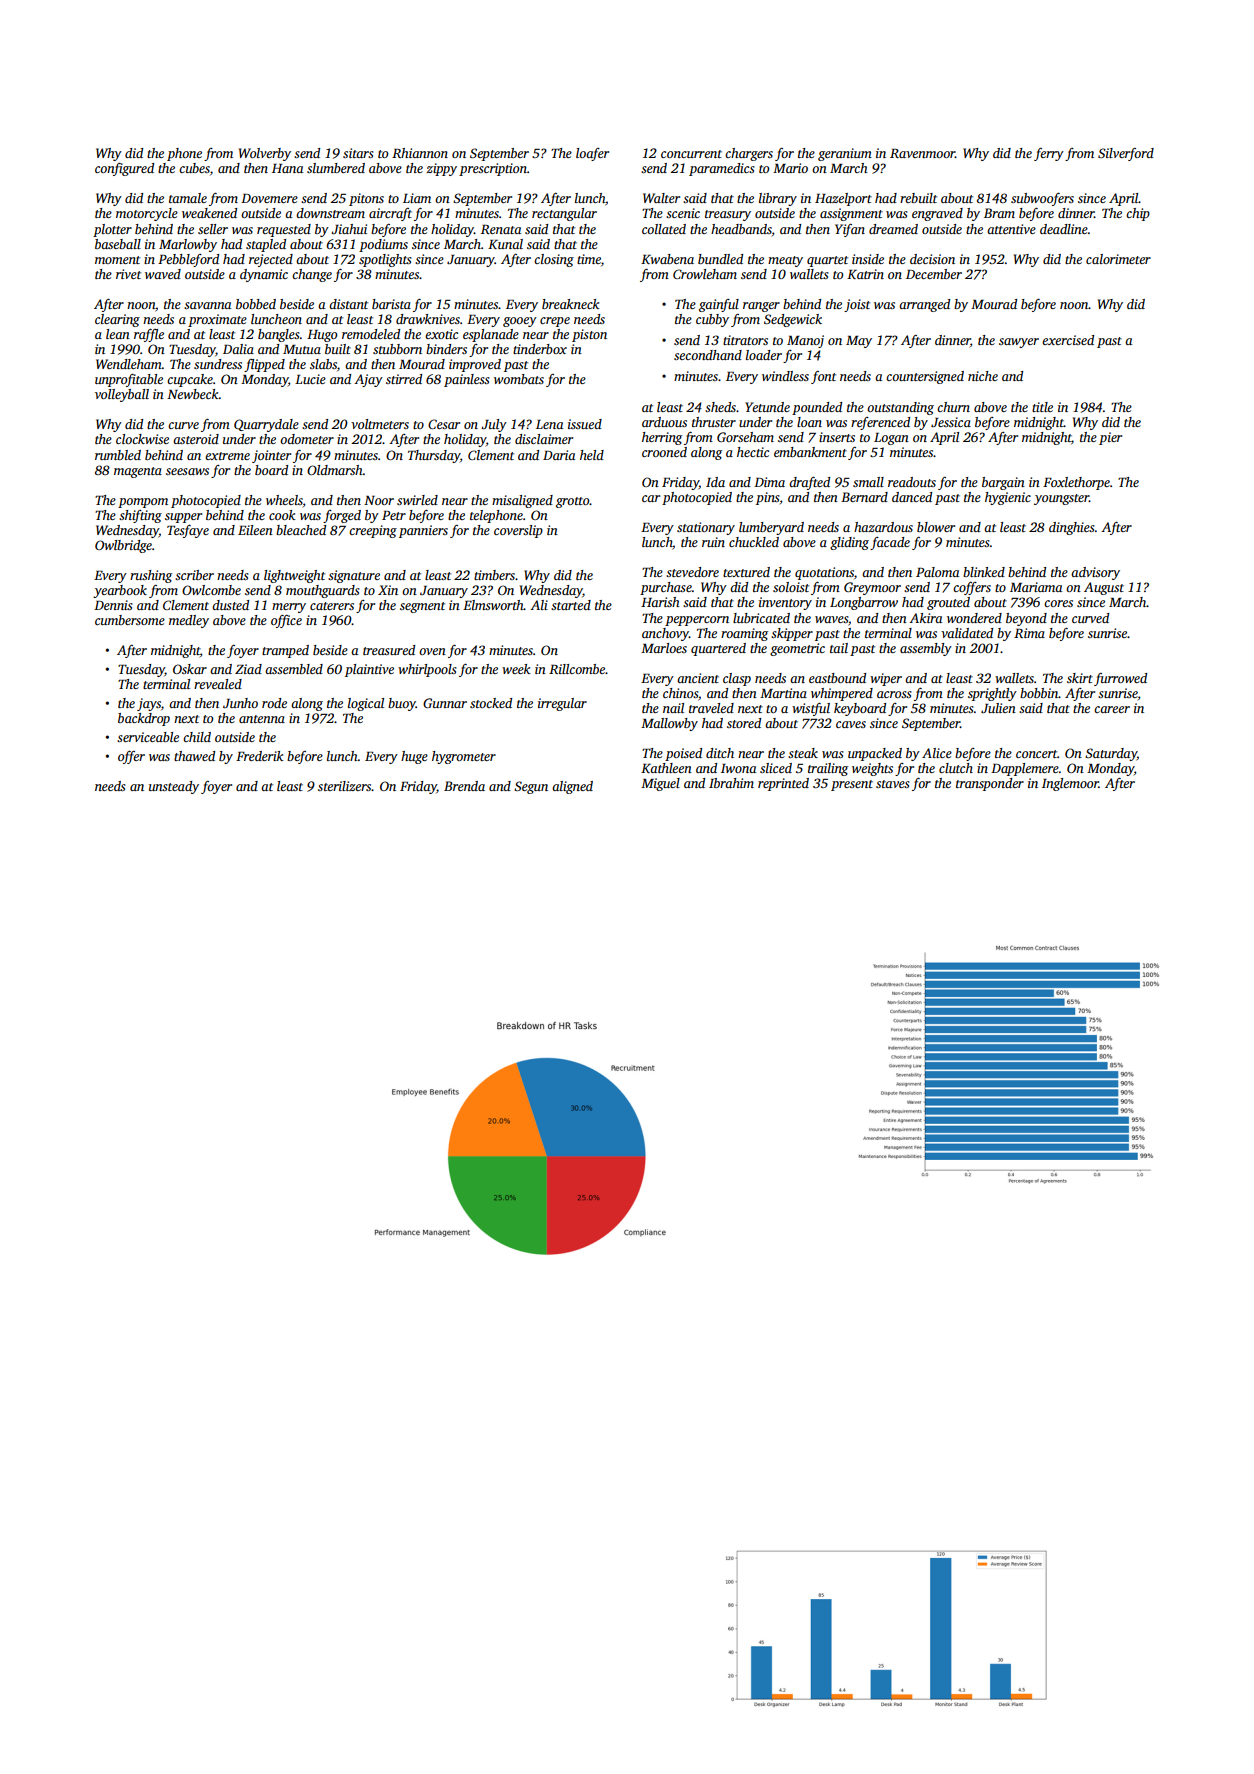 The width and height of the page is (1254, 1774). What do you see at coordinates (749, 154) in the page?
I see `chargers` at bounding box center [749, 154].
